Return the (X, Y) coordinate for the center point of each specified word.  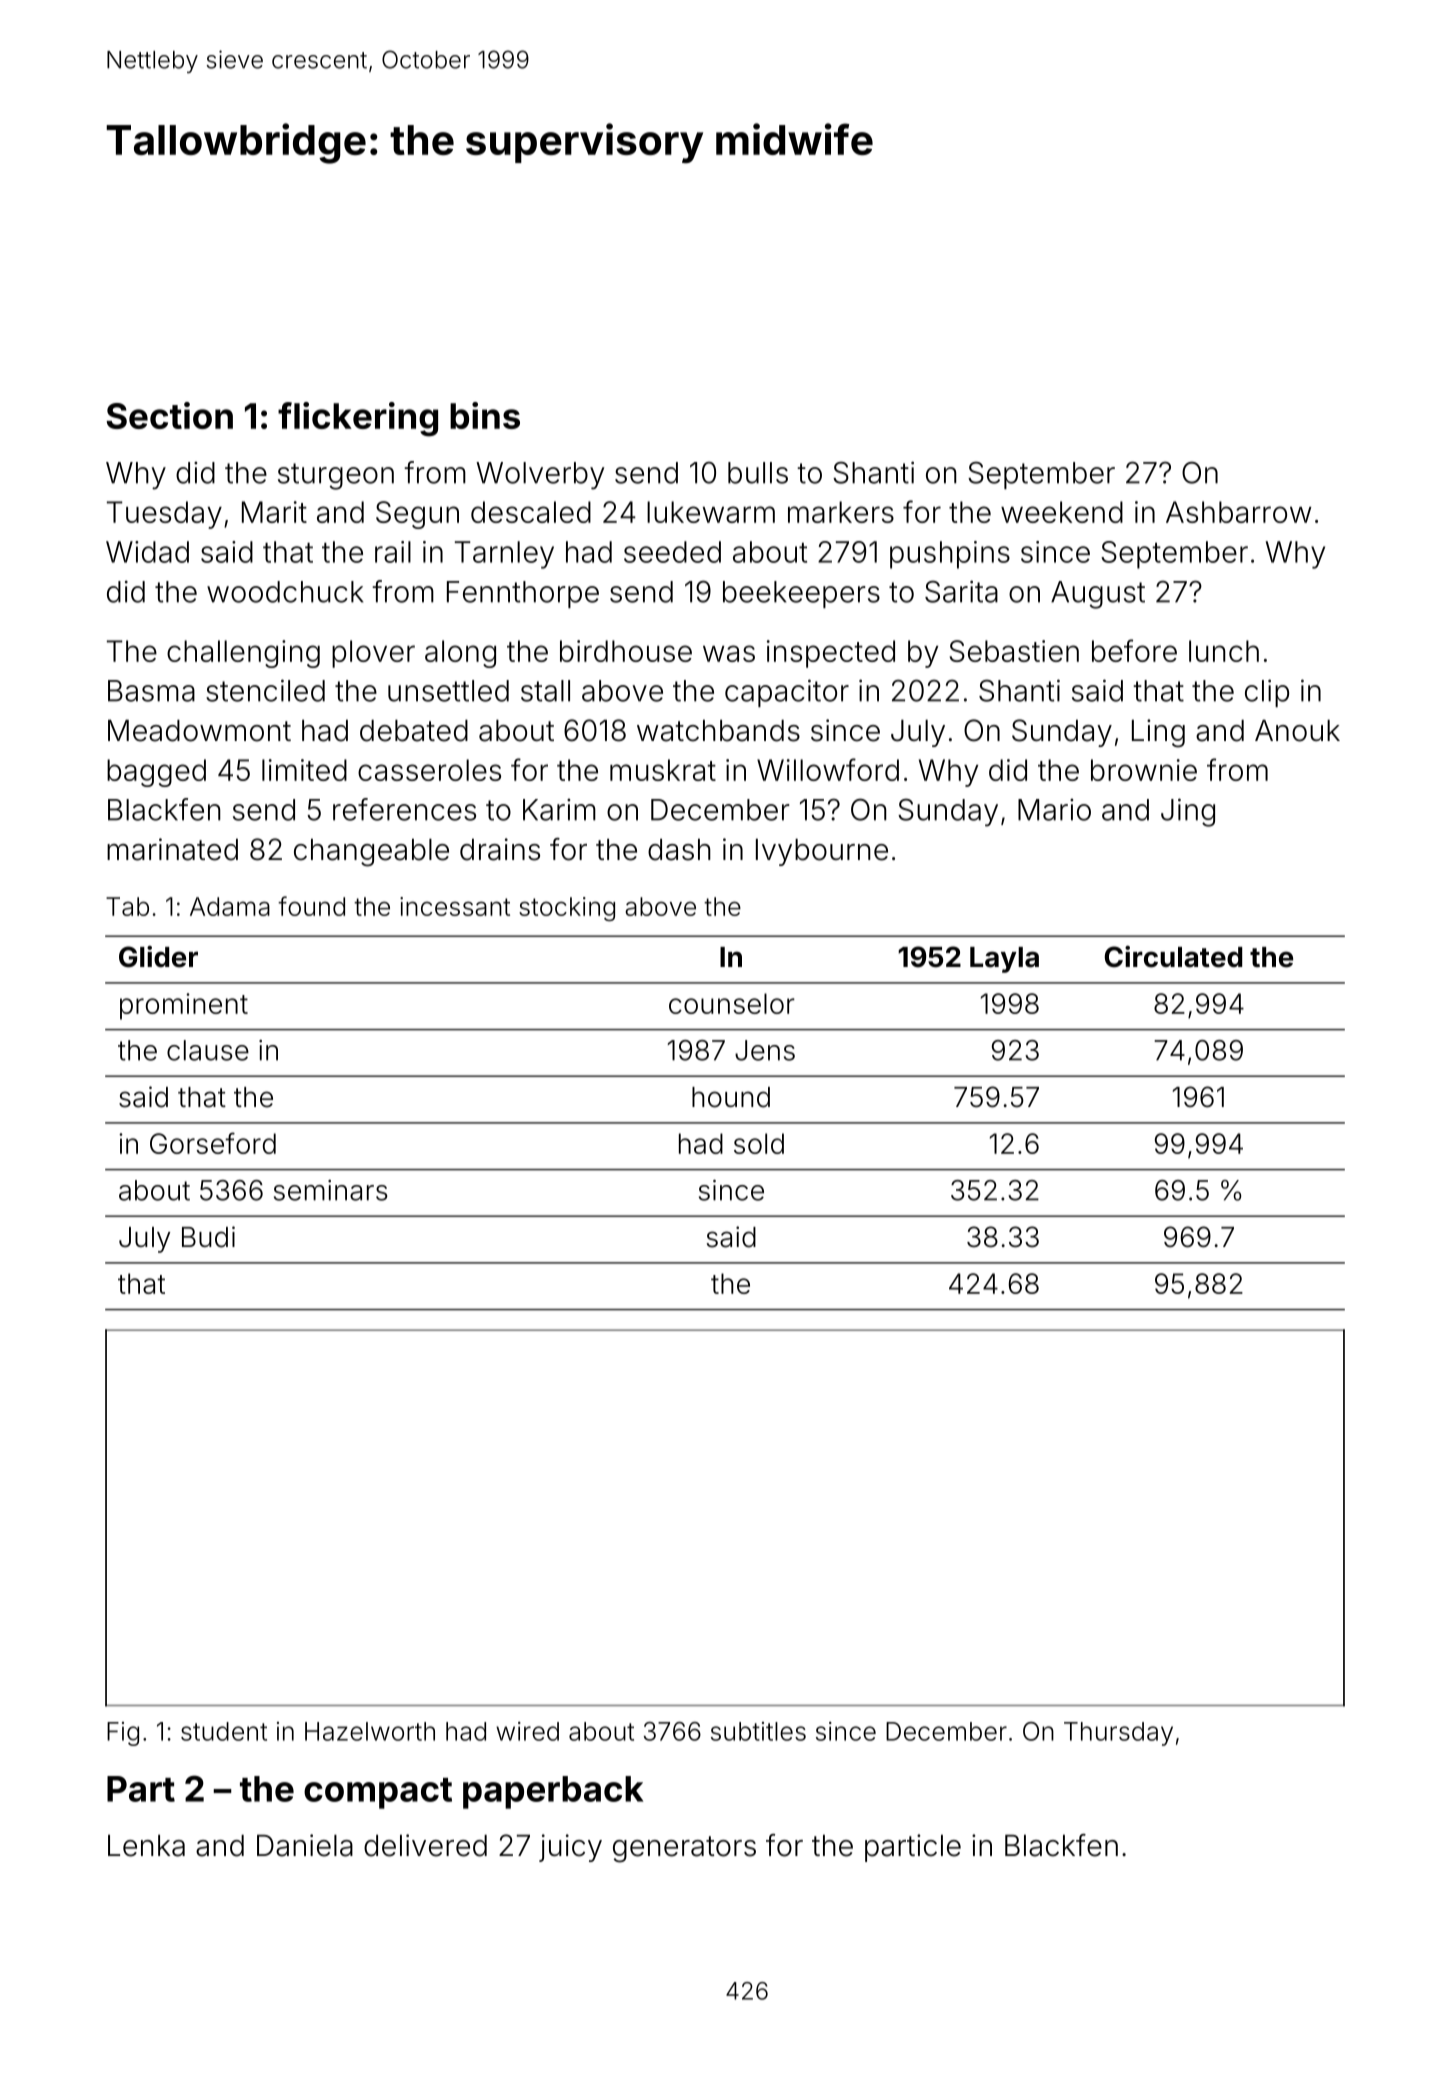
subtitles (758, 1731)
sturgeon (336, 476)
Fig (123, 1734)
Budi (208, 1237)
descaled (531, 512)
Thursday (1118, 1734)
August (1098, 595)
